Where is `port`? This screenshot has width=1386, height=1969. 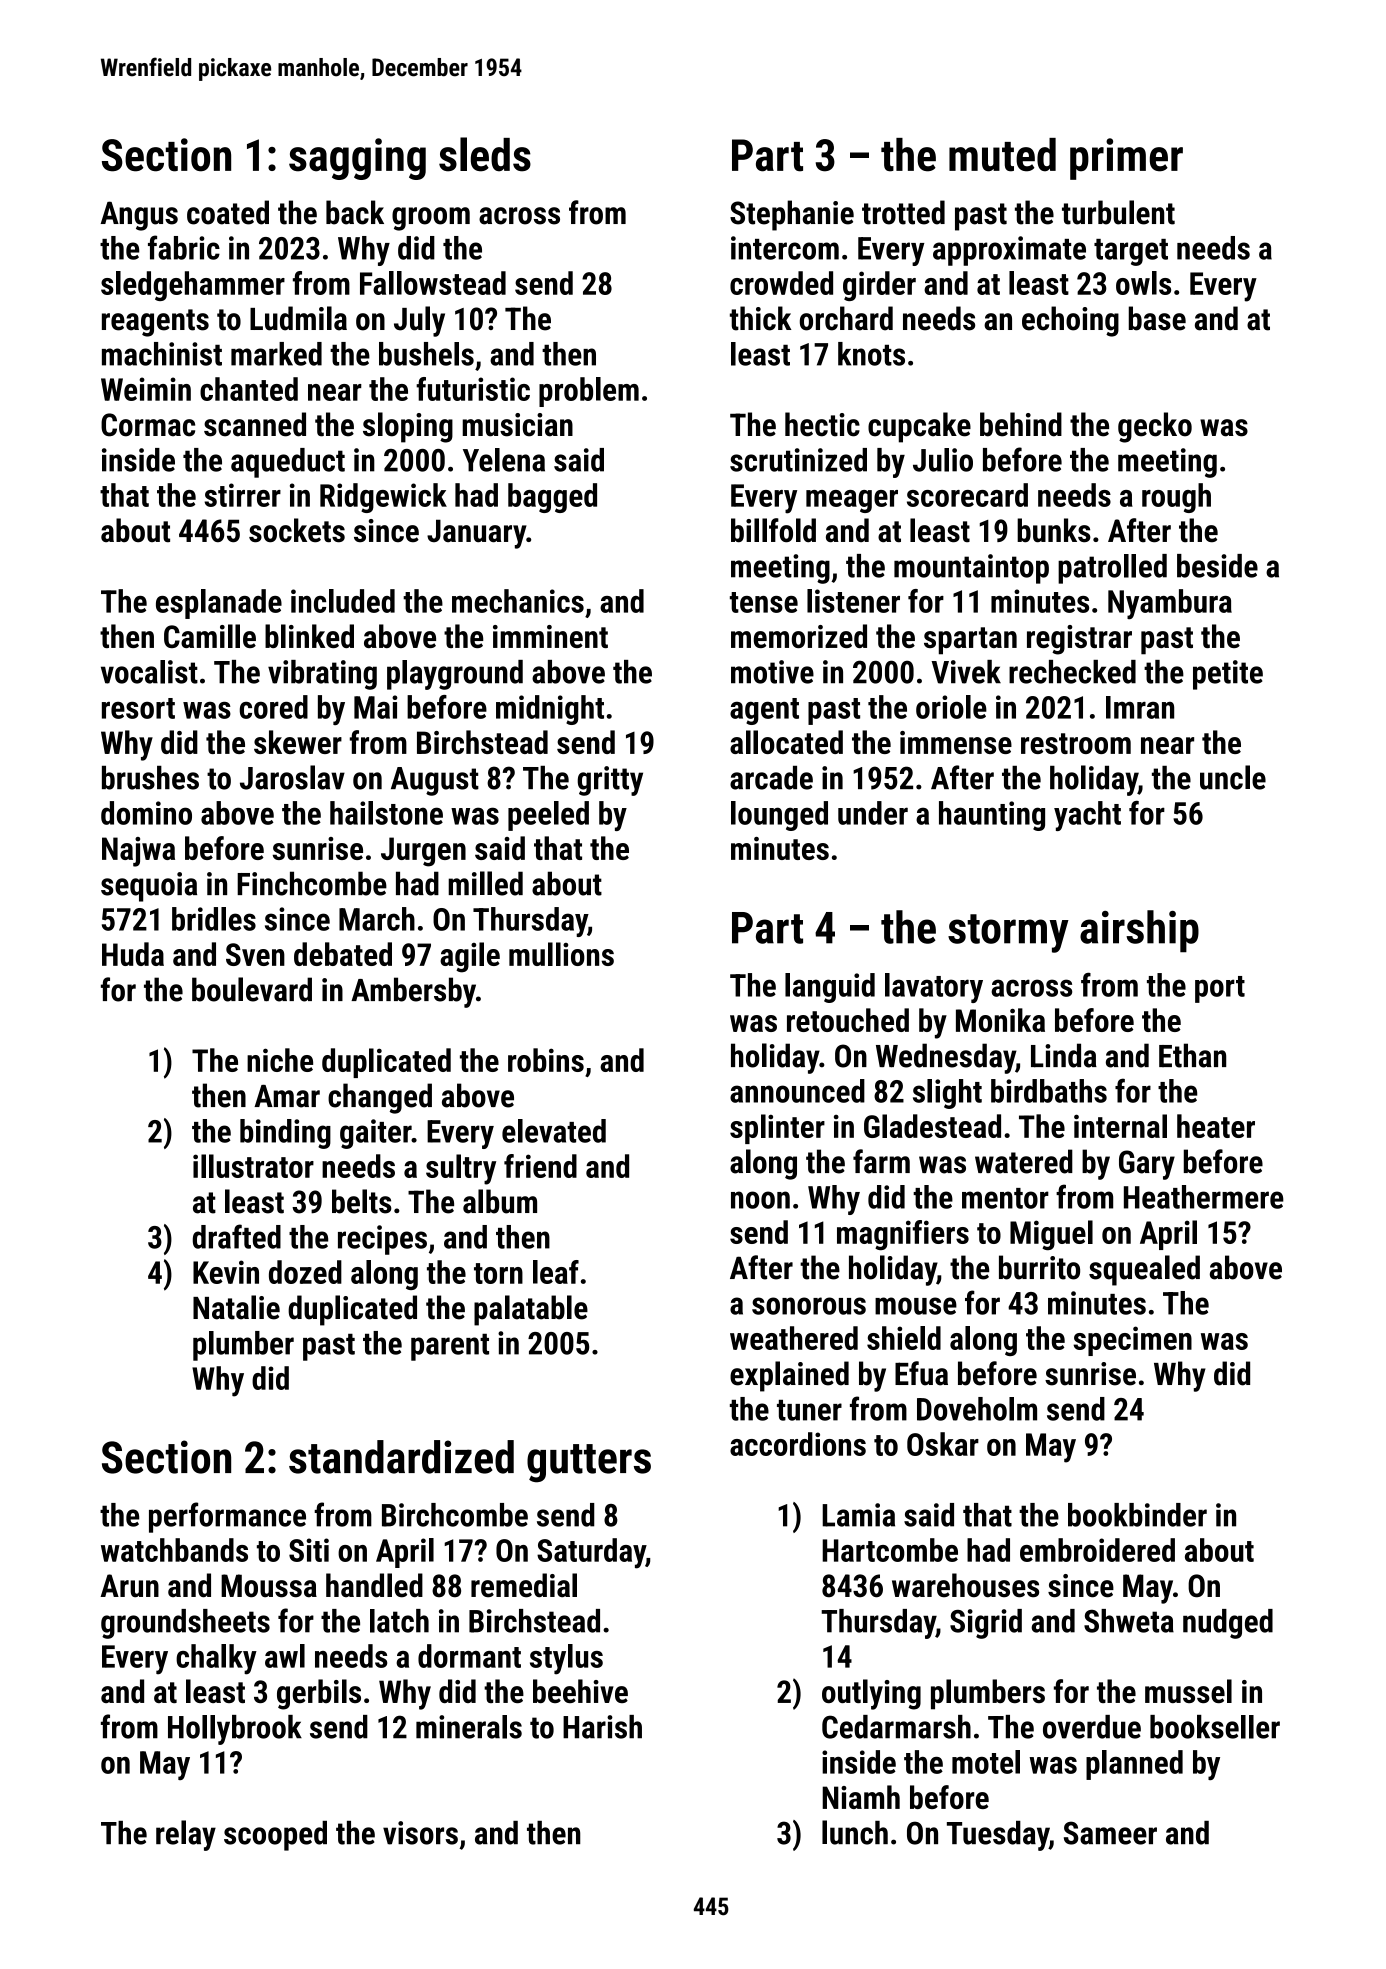 port is located at coordinates (1220, 989).
